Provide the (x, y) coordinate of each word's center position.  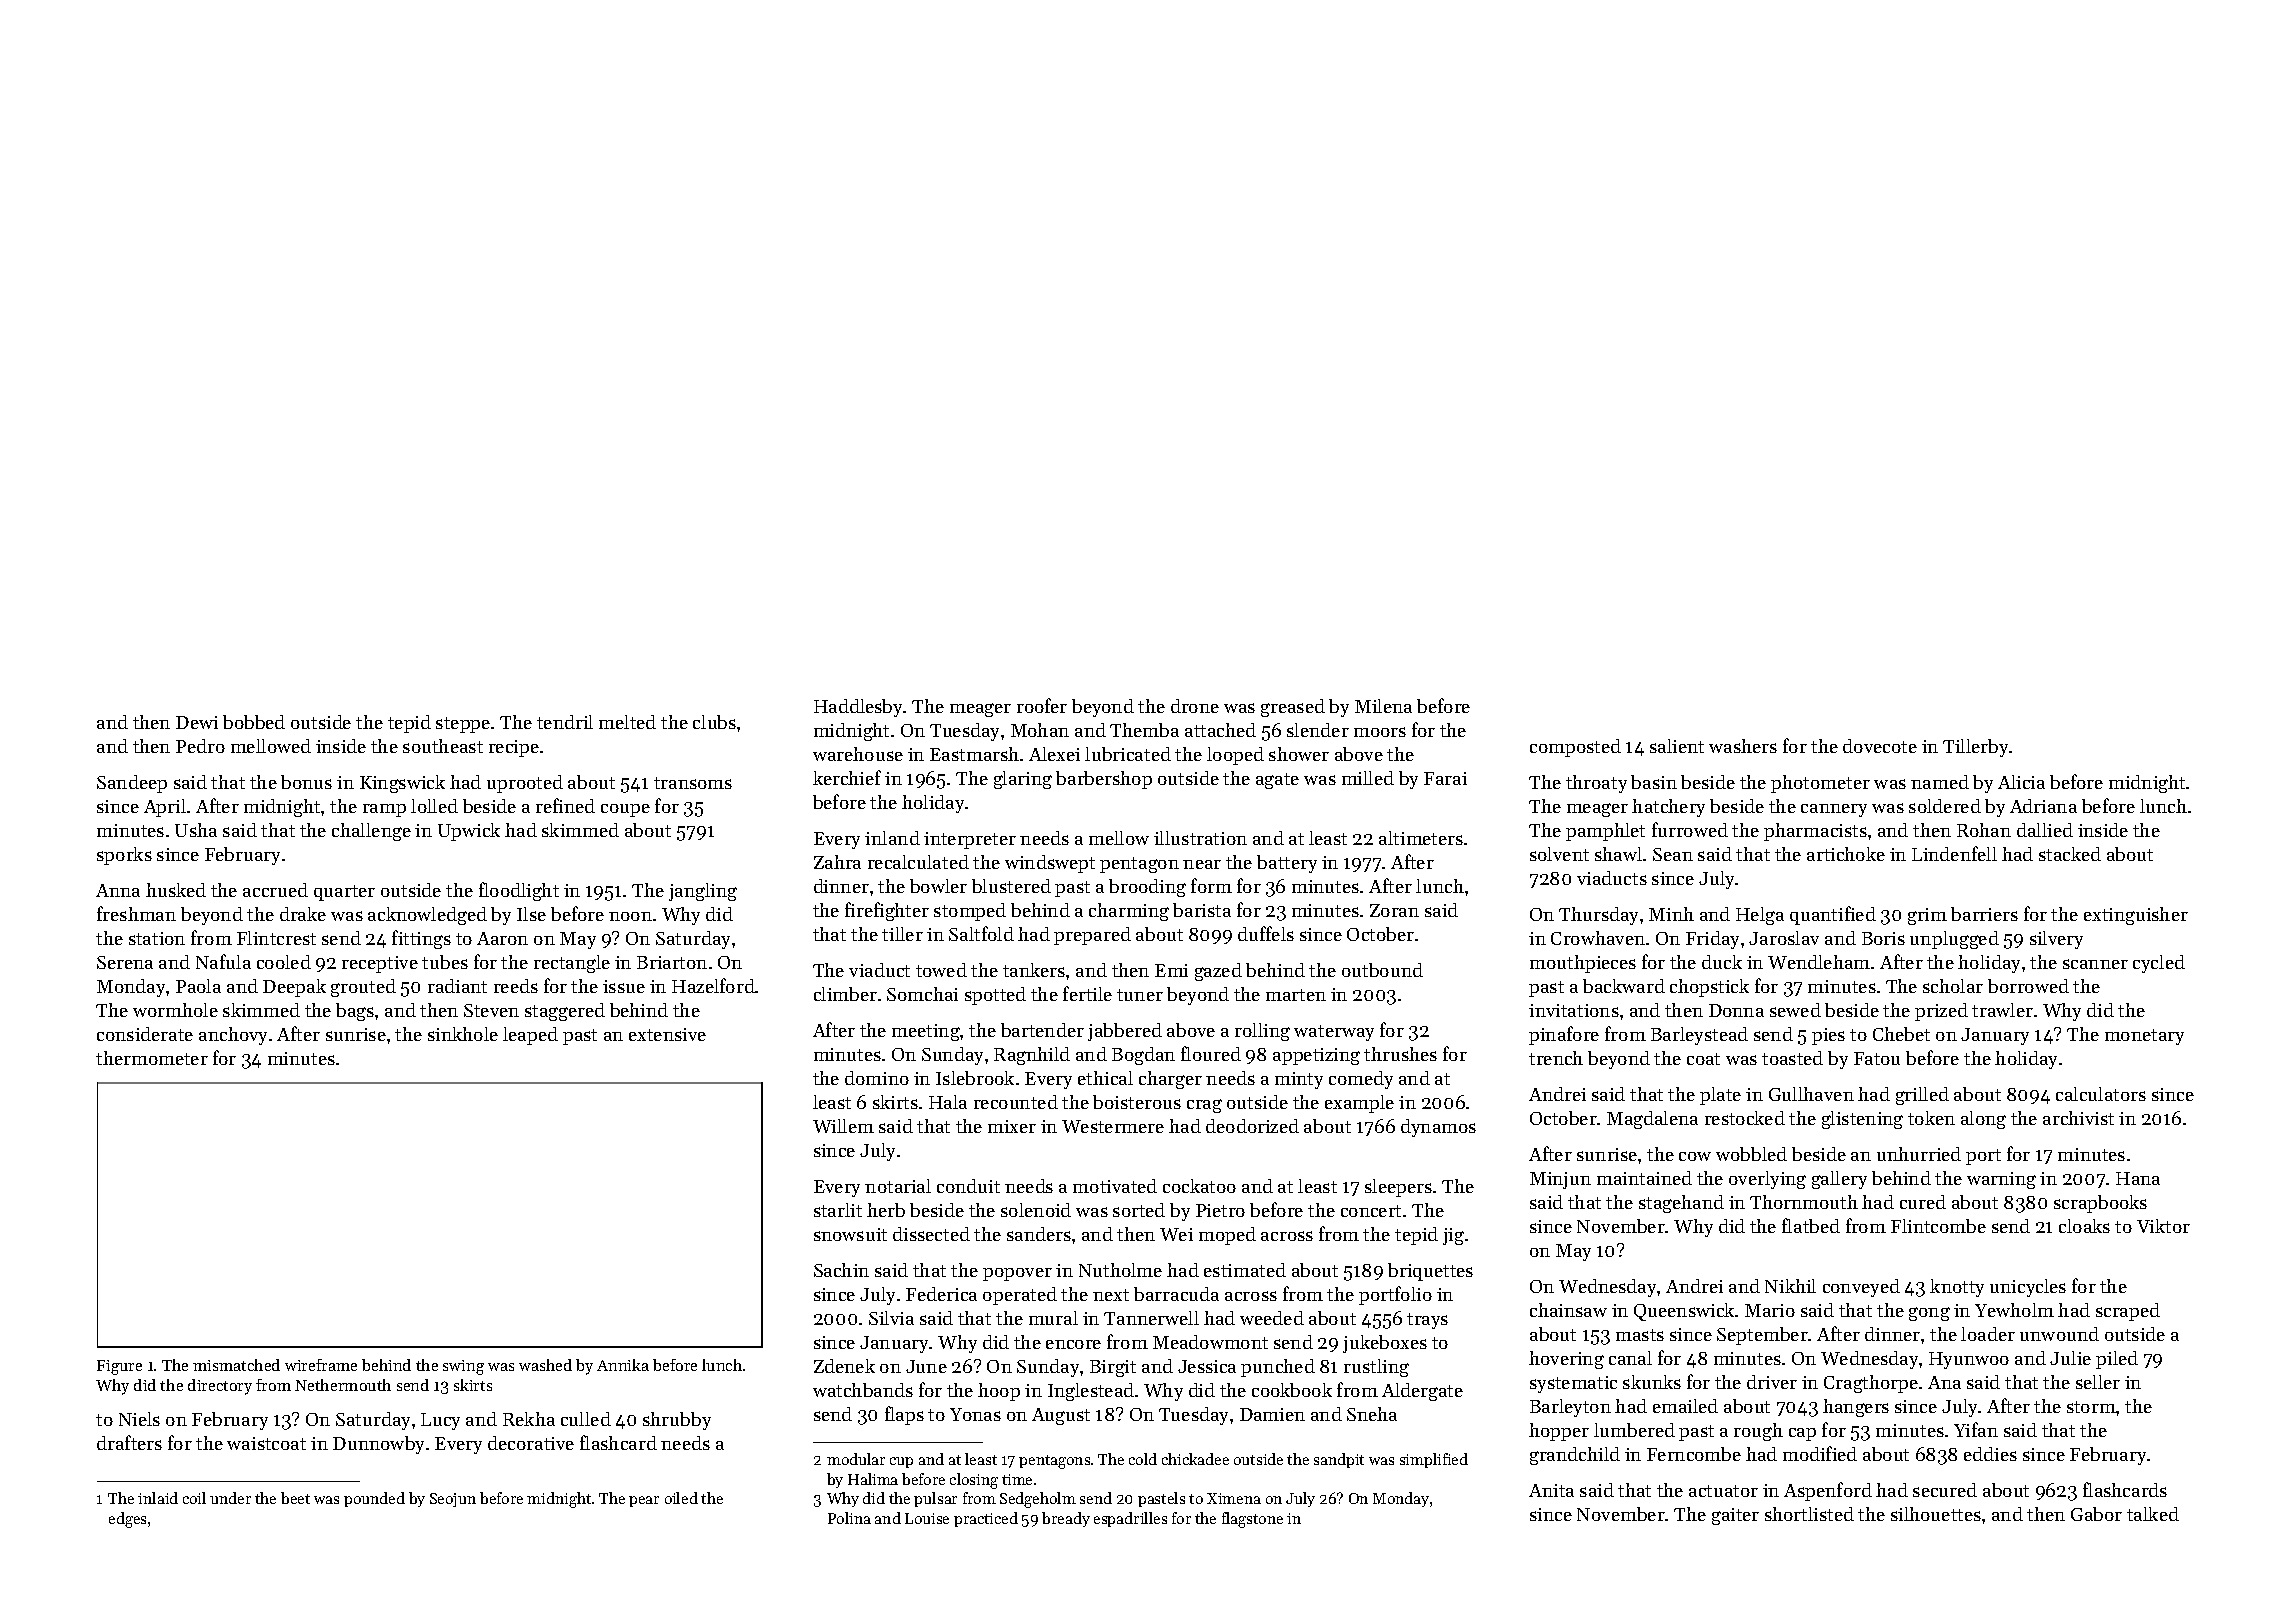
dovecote (1880, 746)
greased (1293, 708)
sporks (124, 856)
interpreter (970, 840)
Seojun (453, 1500)
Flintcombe (1938, 1226)
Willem (843, 1126)
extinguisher (2136, 916)
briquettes (1430, 1272)
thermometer (152, 1058)
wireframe (321, 1365)
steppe (463, 725)
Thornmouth (1804, 1202)
